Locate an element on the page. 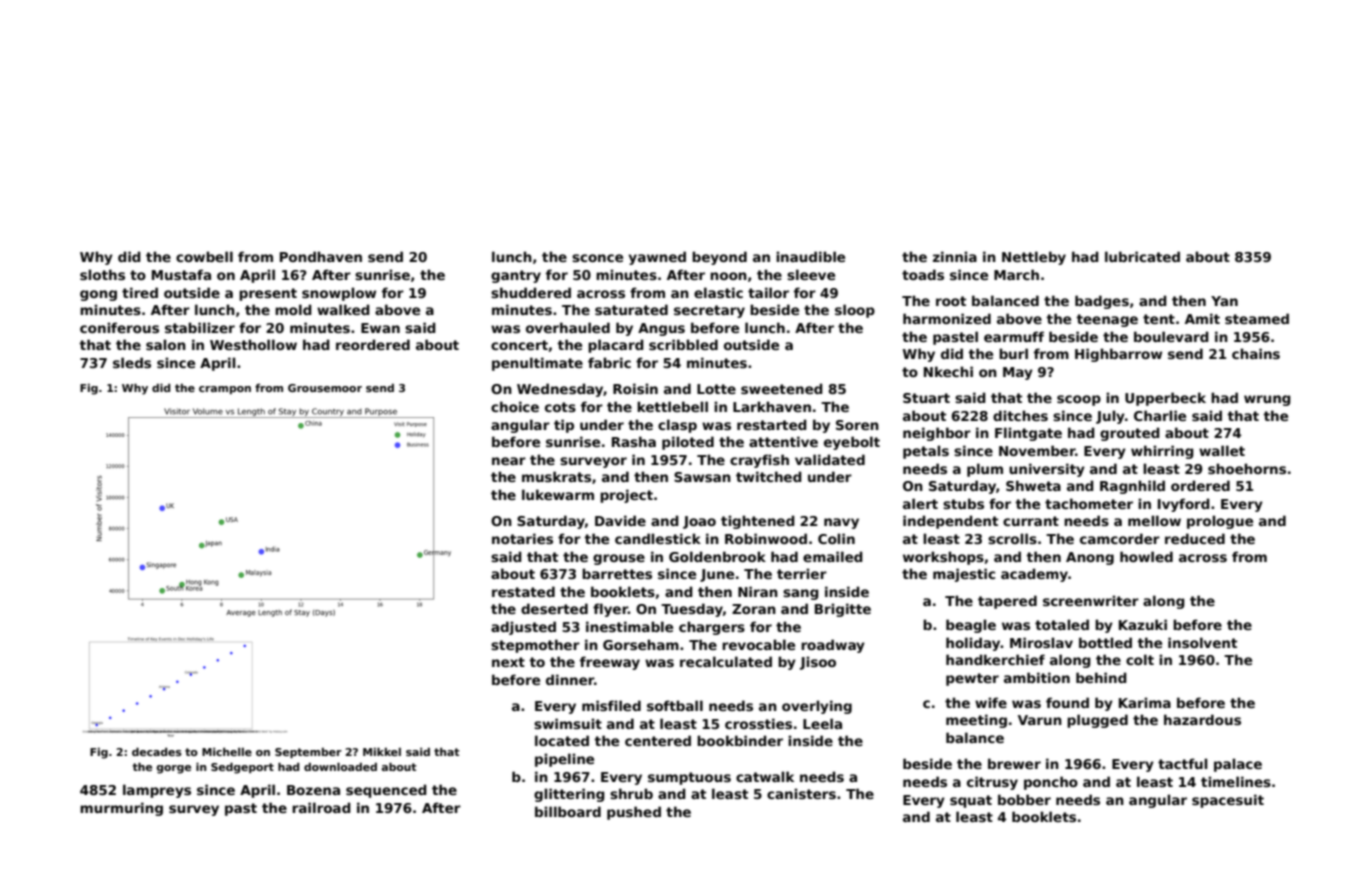 The height and width of the page is (887, 1372). gorge is located at coordinates (174, 769).
